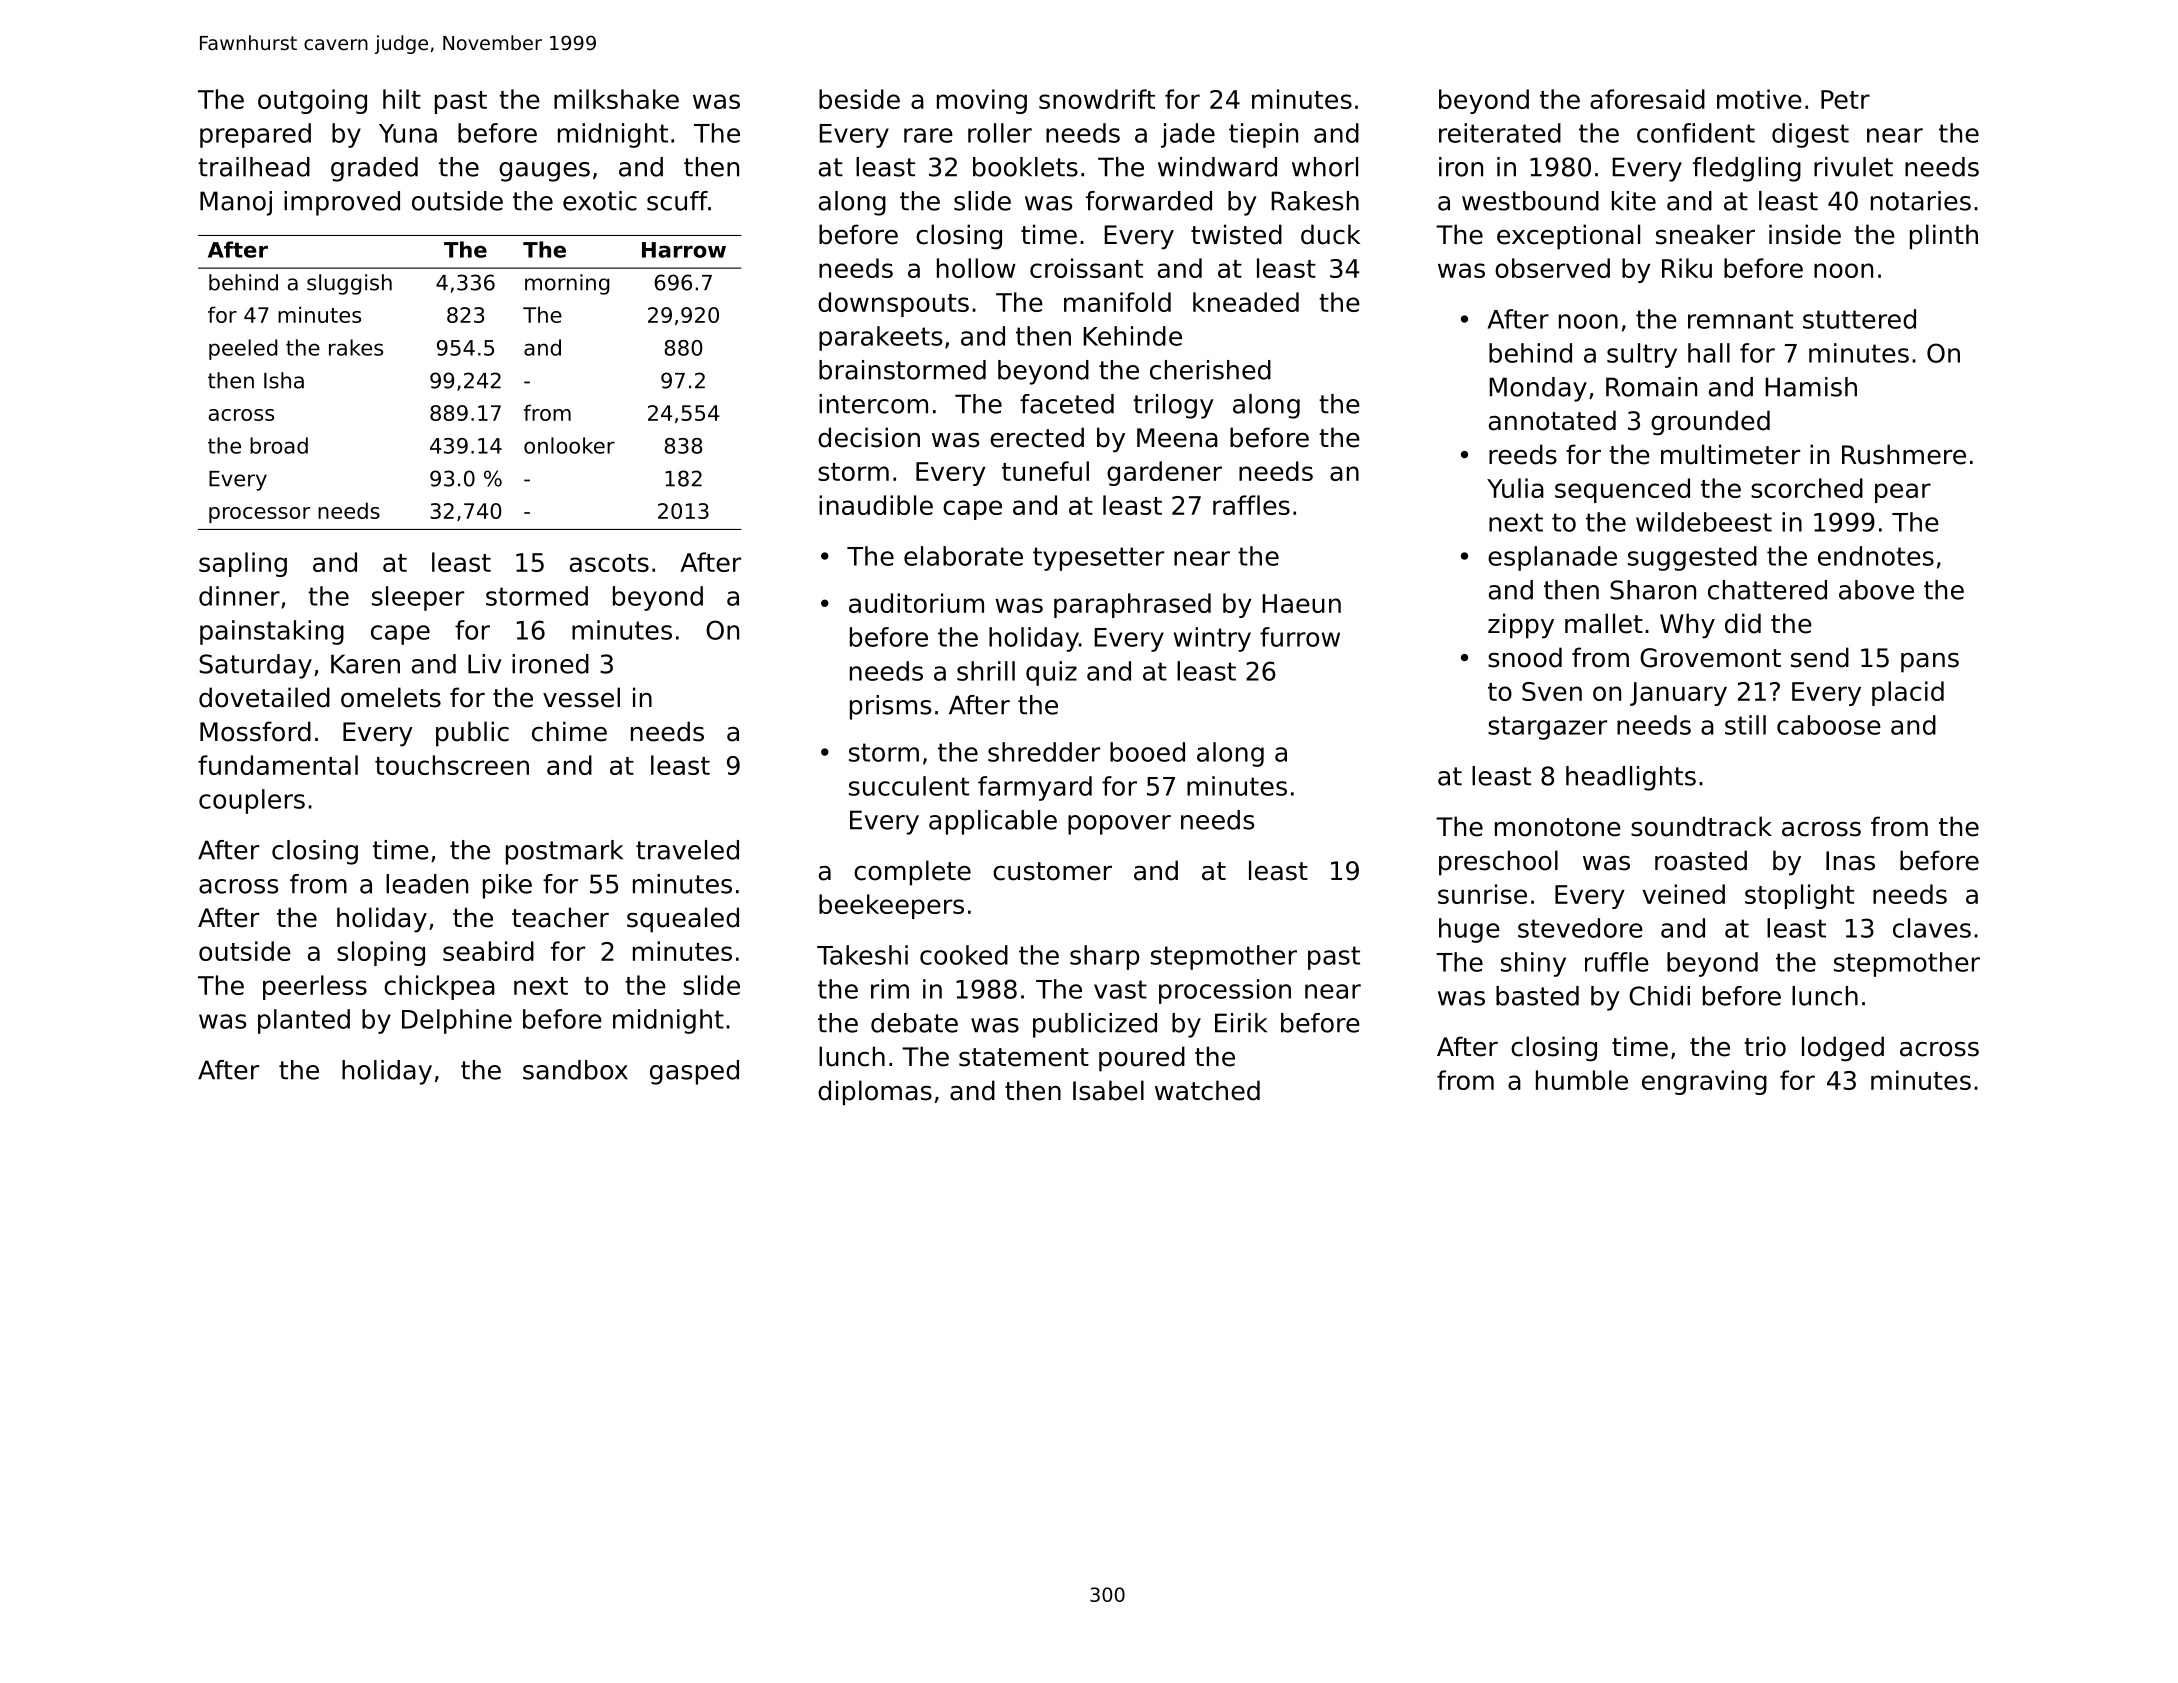  What do you see at coordinates (914, 1023) in the screenshot?
I see `debate` at bounding box center [914, 1023].
